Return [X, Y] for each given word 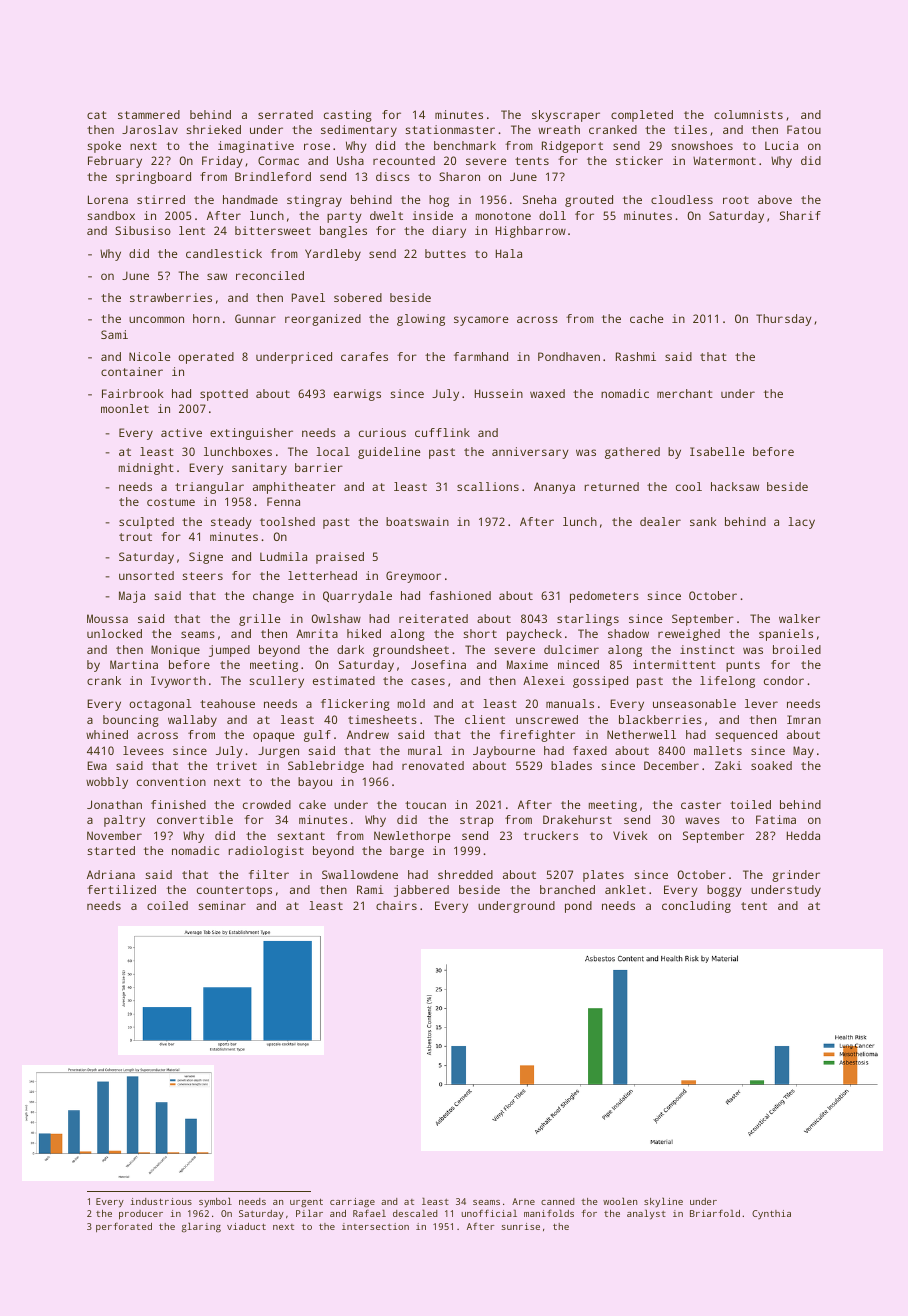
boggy [724, 891]
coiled [167, 905]
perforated [124, 1227]
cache [647, 318]
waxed [547, 393]
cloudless [682, 199]
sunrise [521, 1226]
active [181, 432]
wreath [559, 129]
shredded [465, 874]
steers [202, 576]
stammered [149, 114]
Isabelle [717, 451]
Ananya [554, 488]
